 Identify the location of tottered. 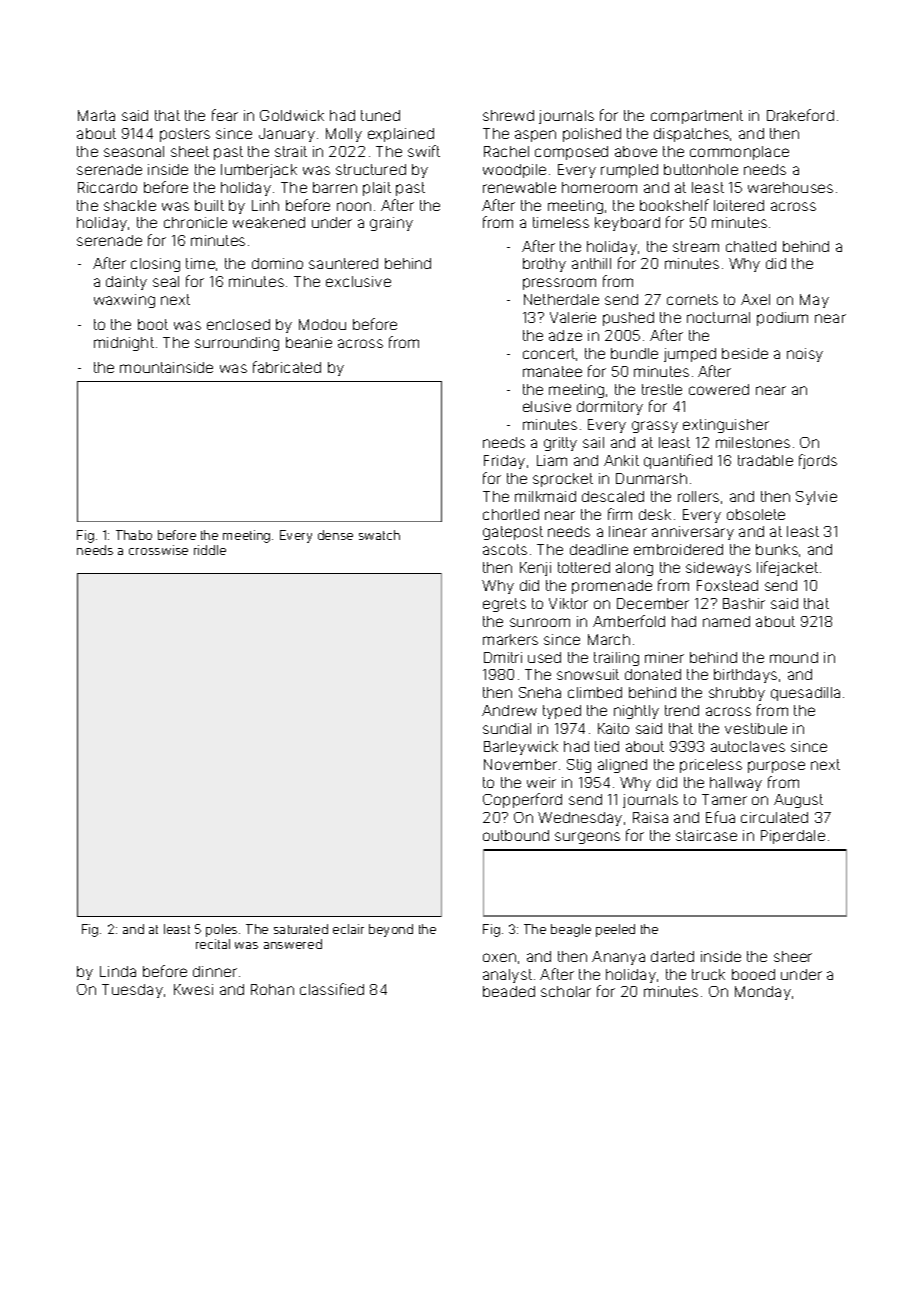
(584, 567).
